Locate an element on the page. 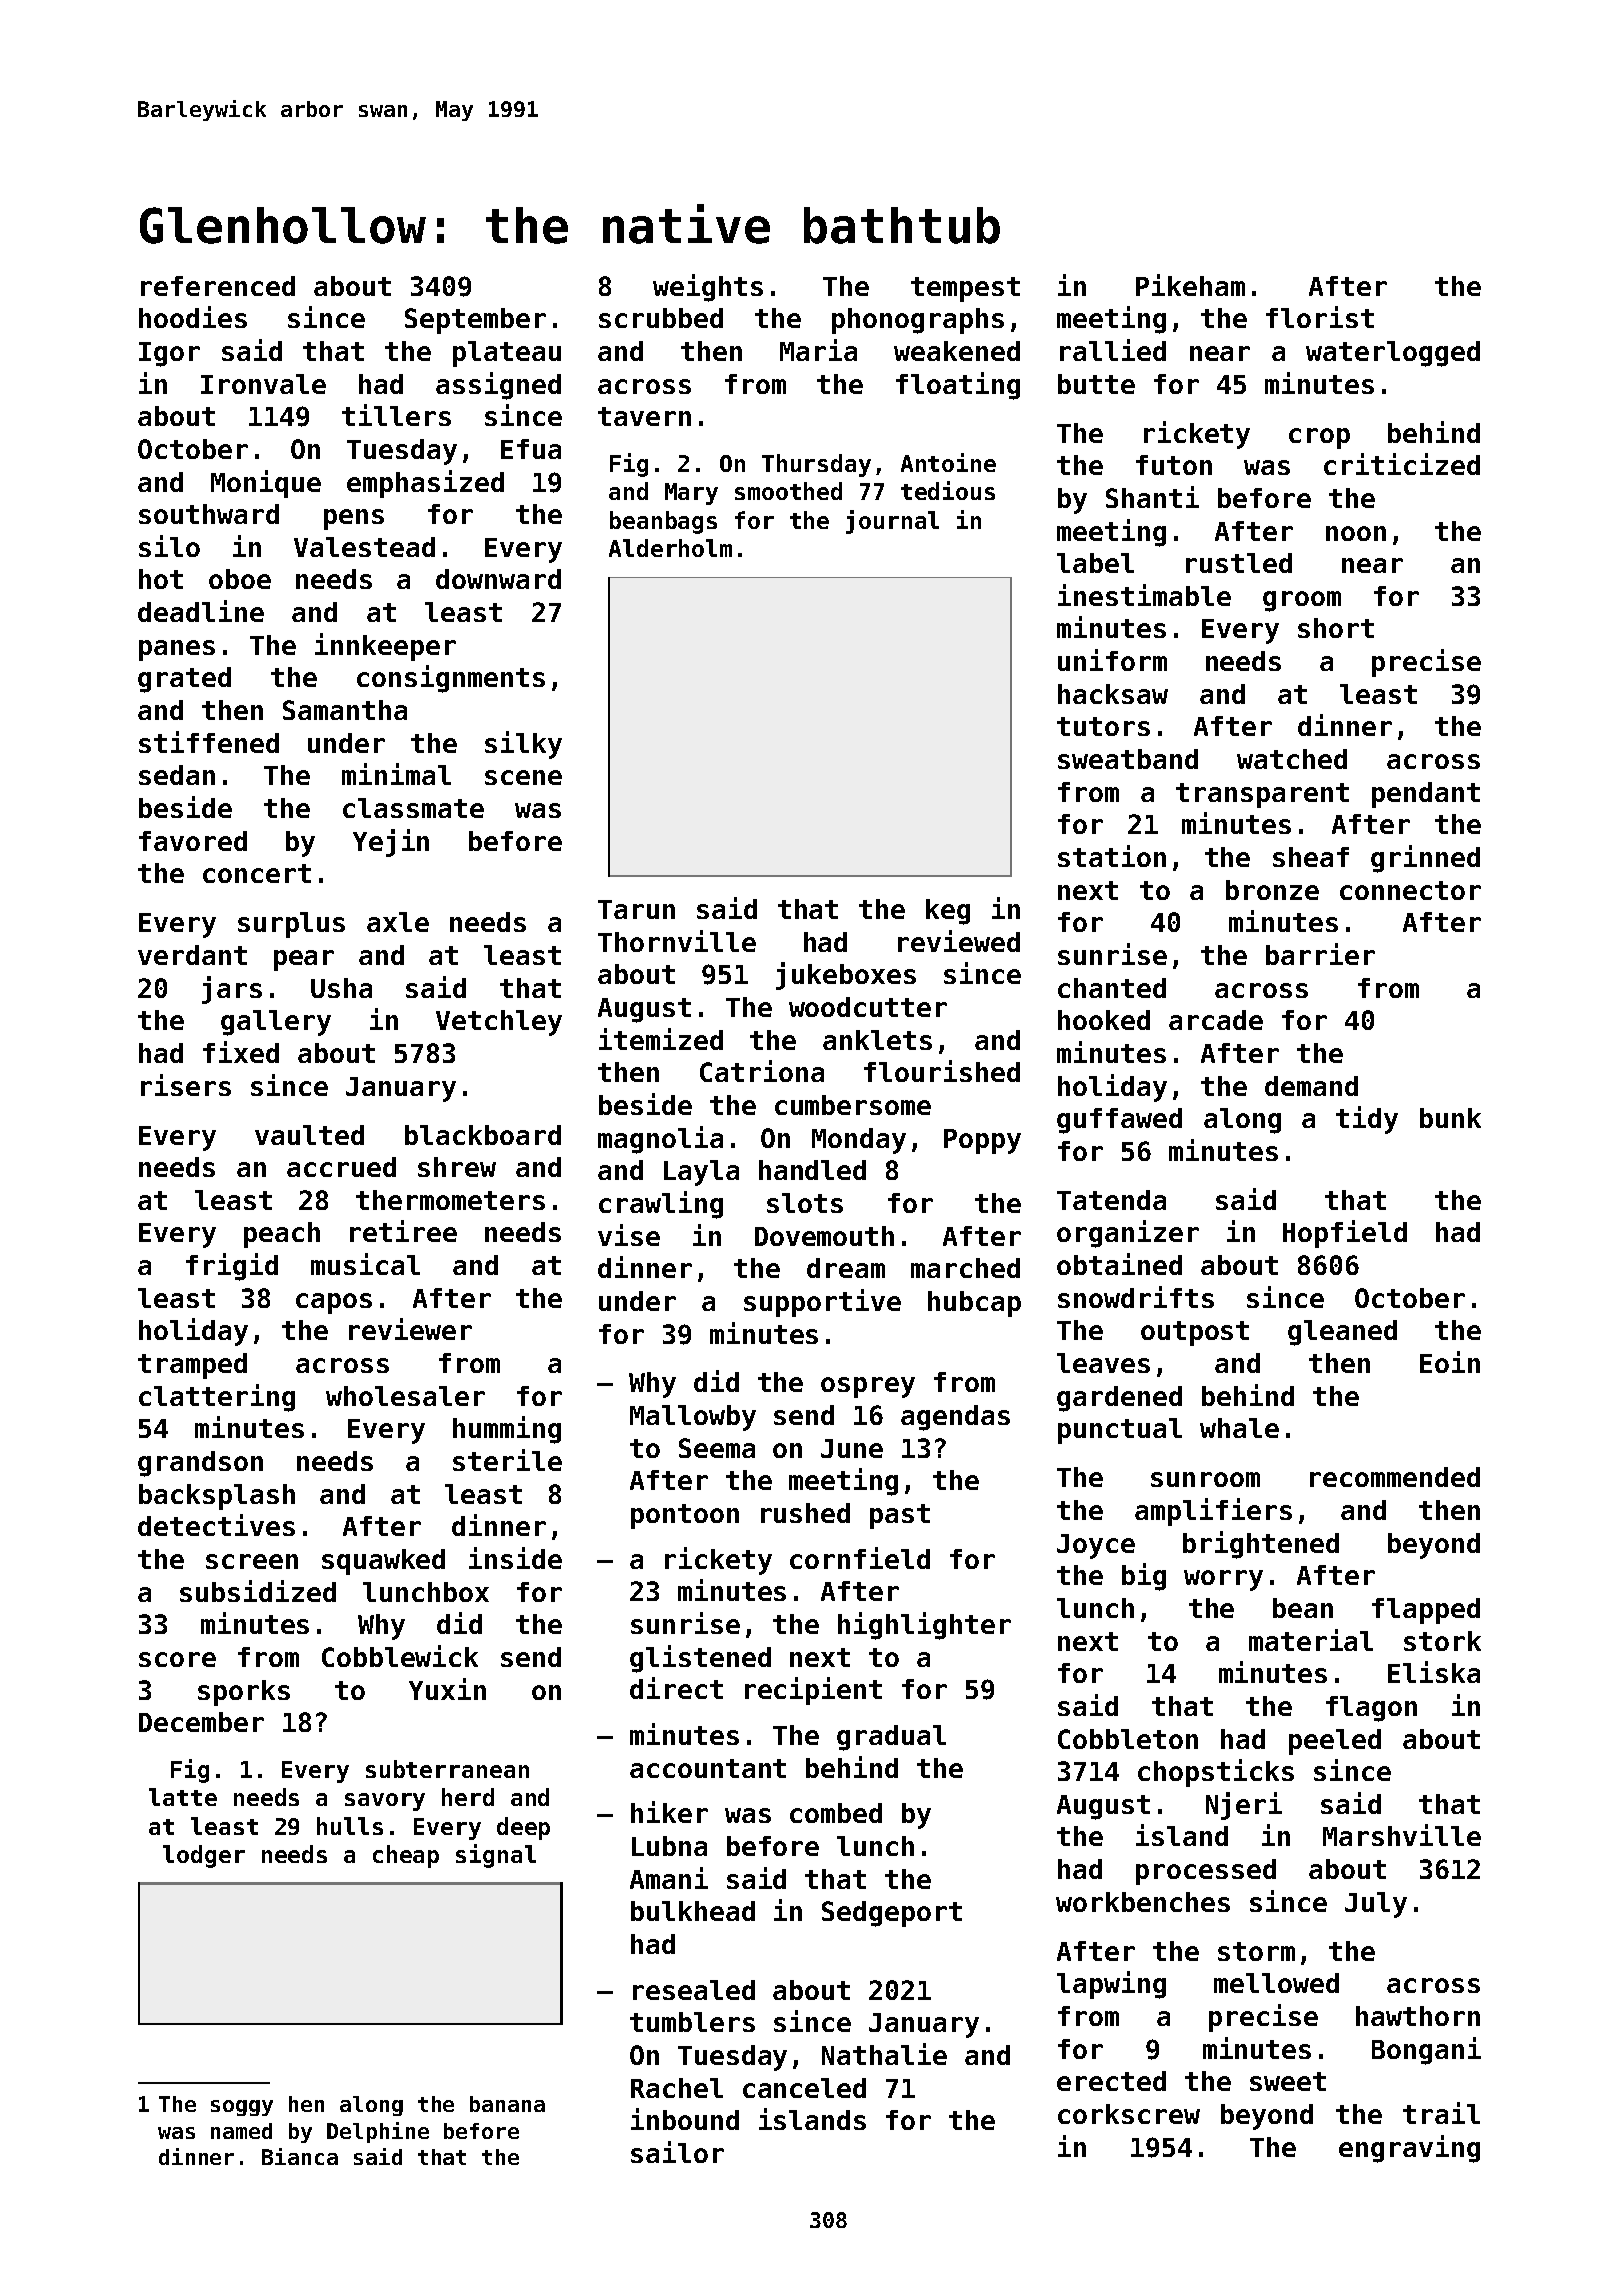 The image size is (1620, 2292). transparent is located at coordinates (1262, 795).
